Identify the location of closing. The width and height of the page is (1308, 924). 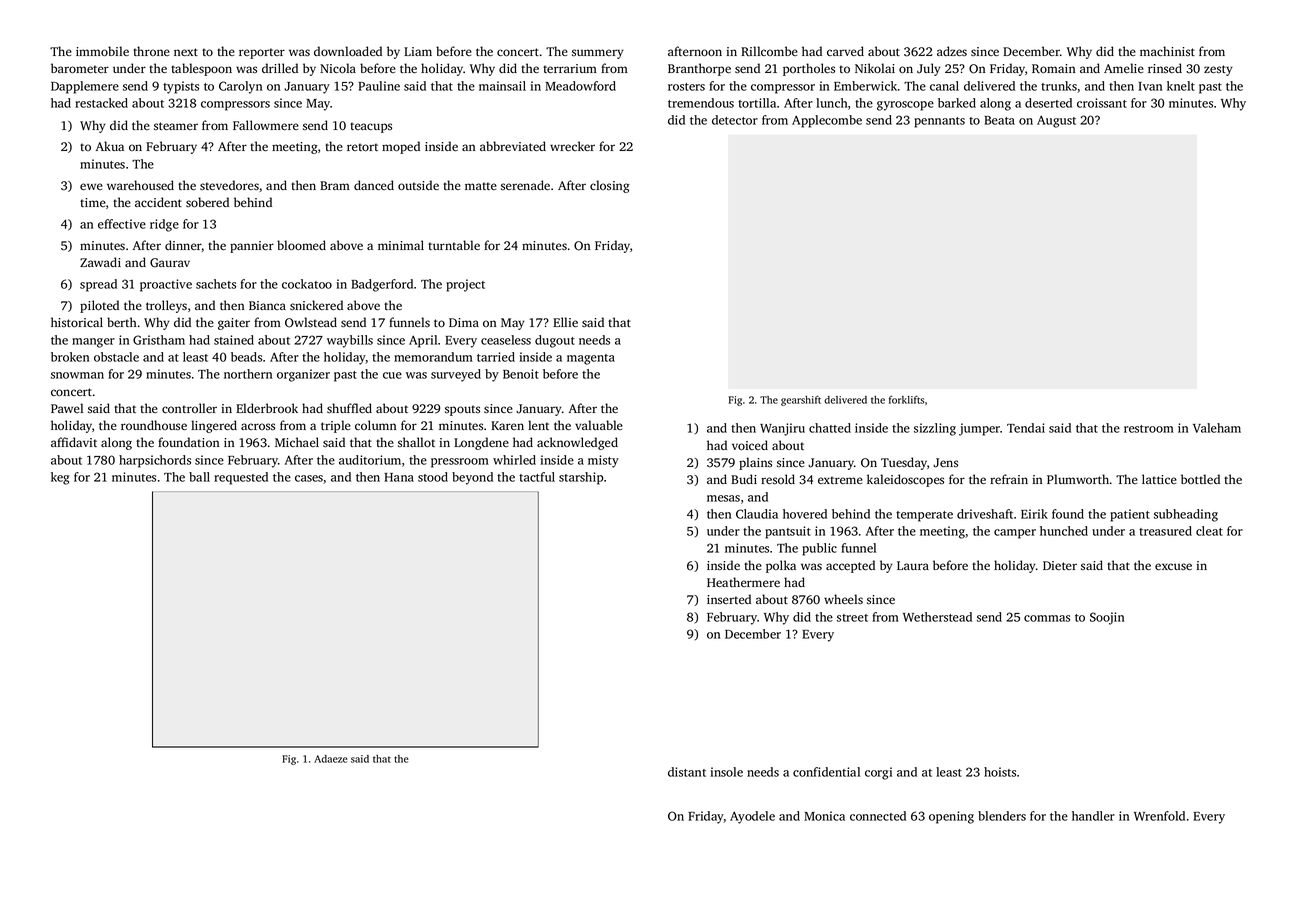
(610, 186).
